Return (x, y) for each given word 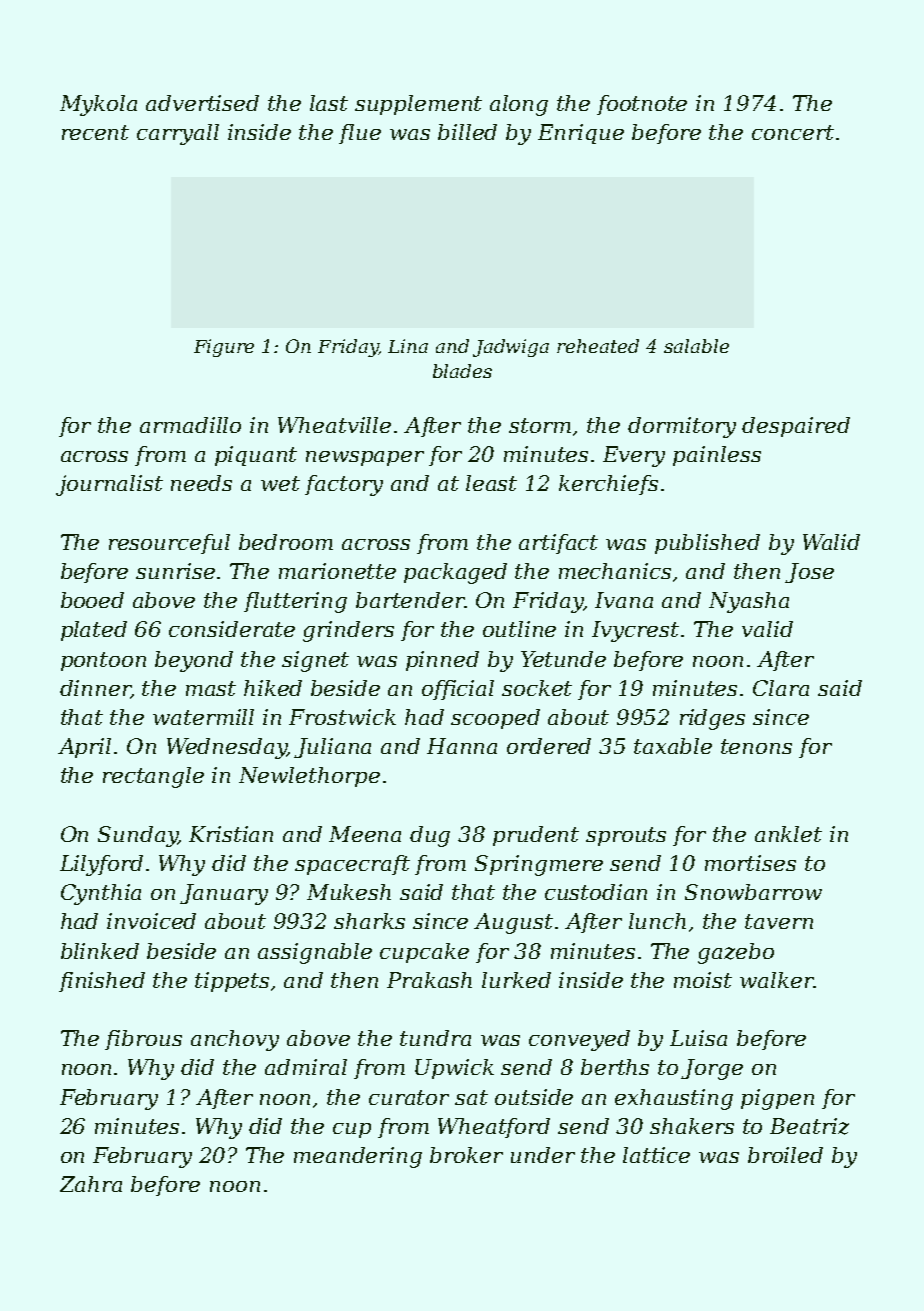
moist (703, 980)
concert (793, 132)
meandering (358, 1157)
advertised (202, 103)
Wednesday (227, 748)
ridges (712, 719)
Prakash (429, 980)
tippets (232, 982)
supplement (418, 105)
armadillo (190, 425)
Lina (408, 346)
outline (519, 629)
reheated (598, 346)
